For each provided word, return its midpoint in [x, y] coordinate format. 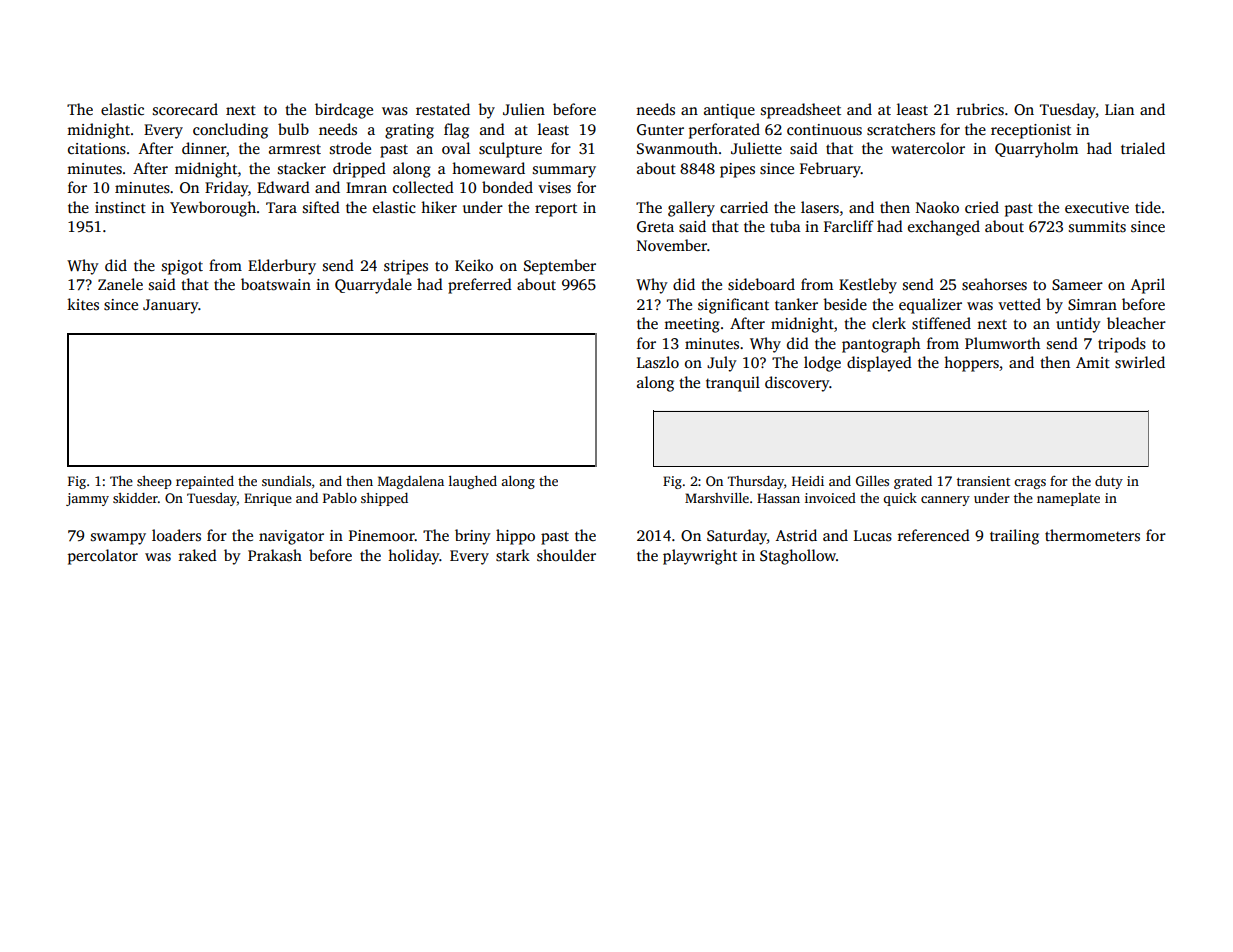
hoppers [971, 364]
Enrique [268, 499]
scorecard [185, 109]
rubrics [980, 109]
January [170, 306]
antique [729, 111]
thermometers [1092, 535]
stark [513, 555]
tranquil [733, 384]
